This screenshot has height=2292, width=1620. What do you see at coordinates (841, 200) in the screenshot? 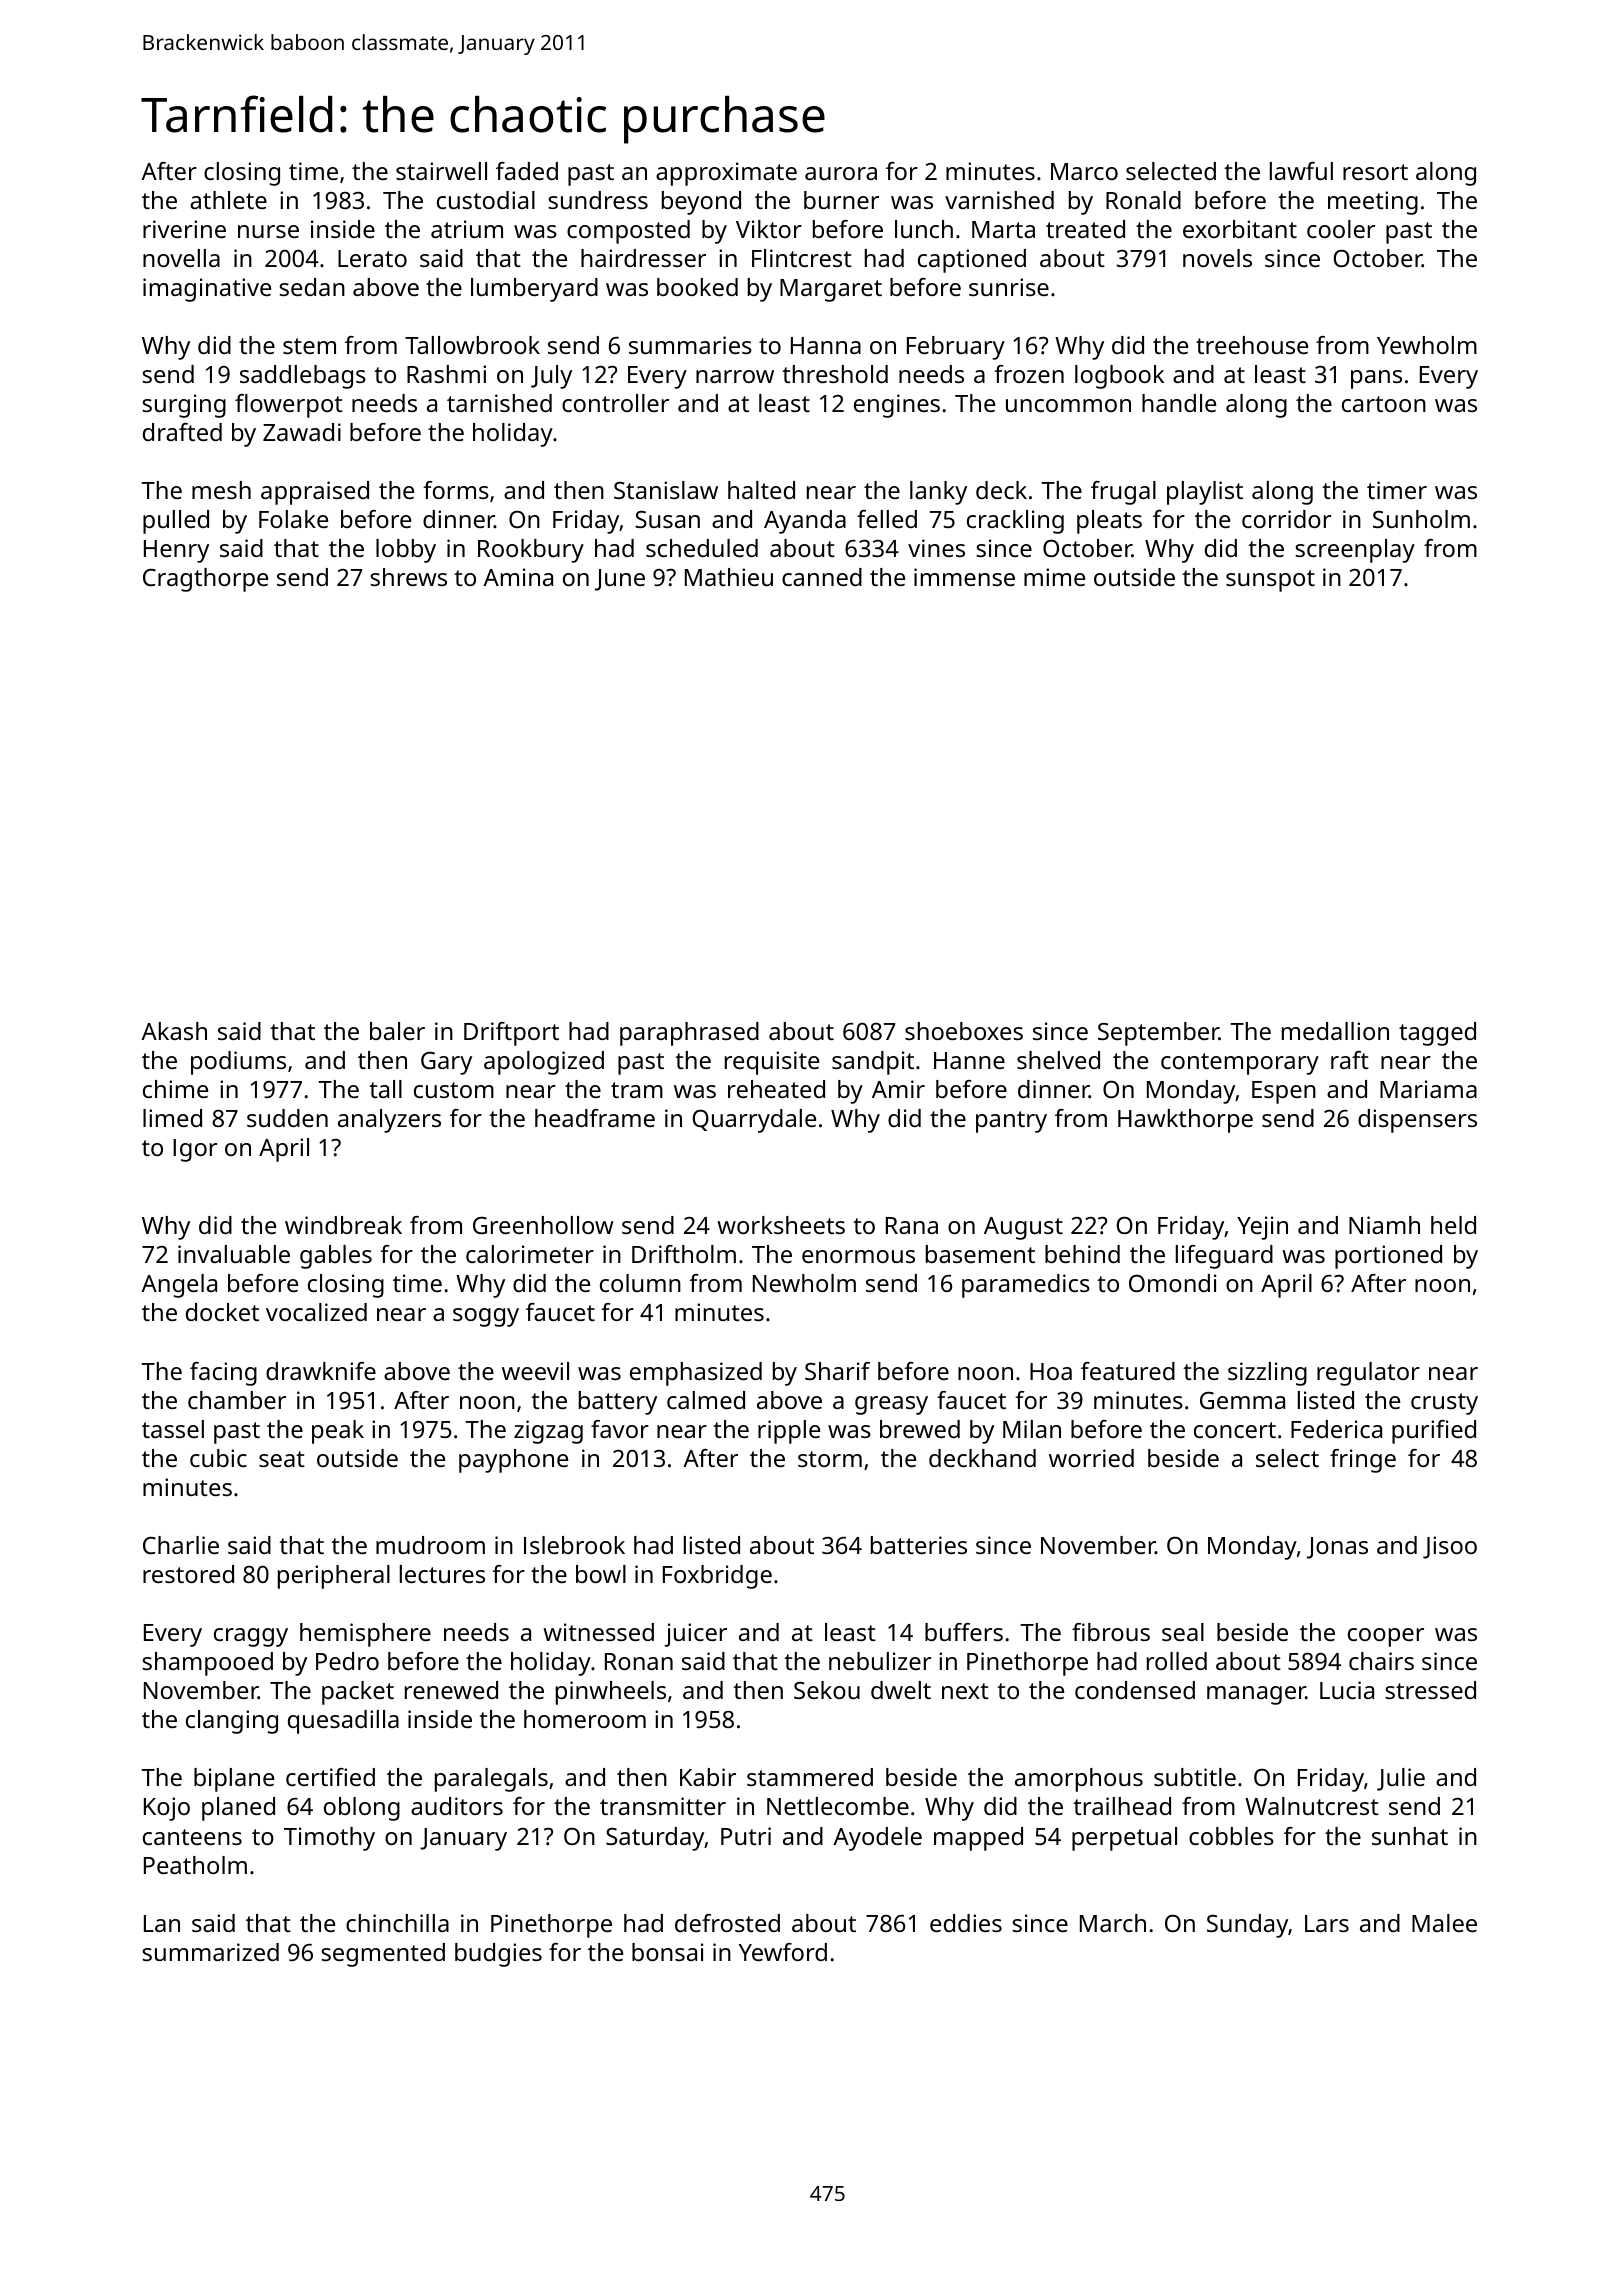
I see `burner` at bounding box center [841, 200].
